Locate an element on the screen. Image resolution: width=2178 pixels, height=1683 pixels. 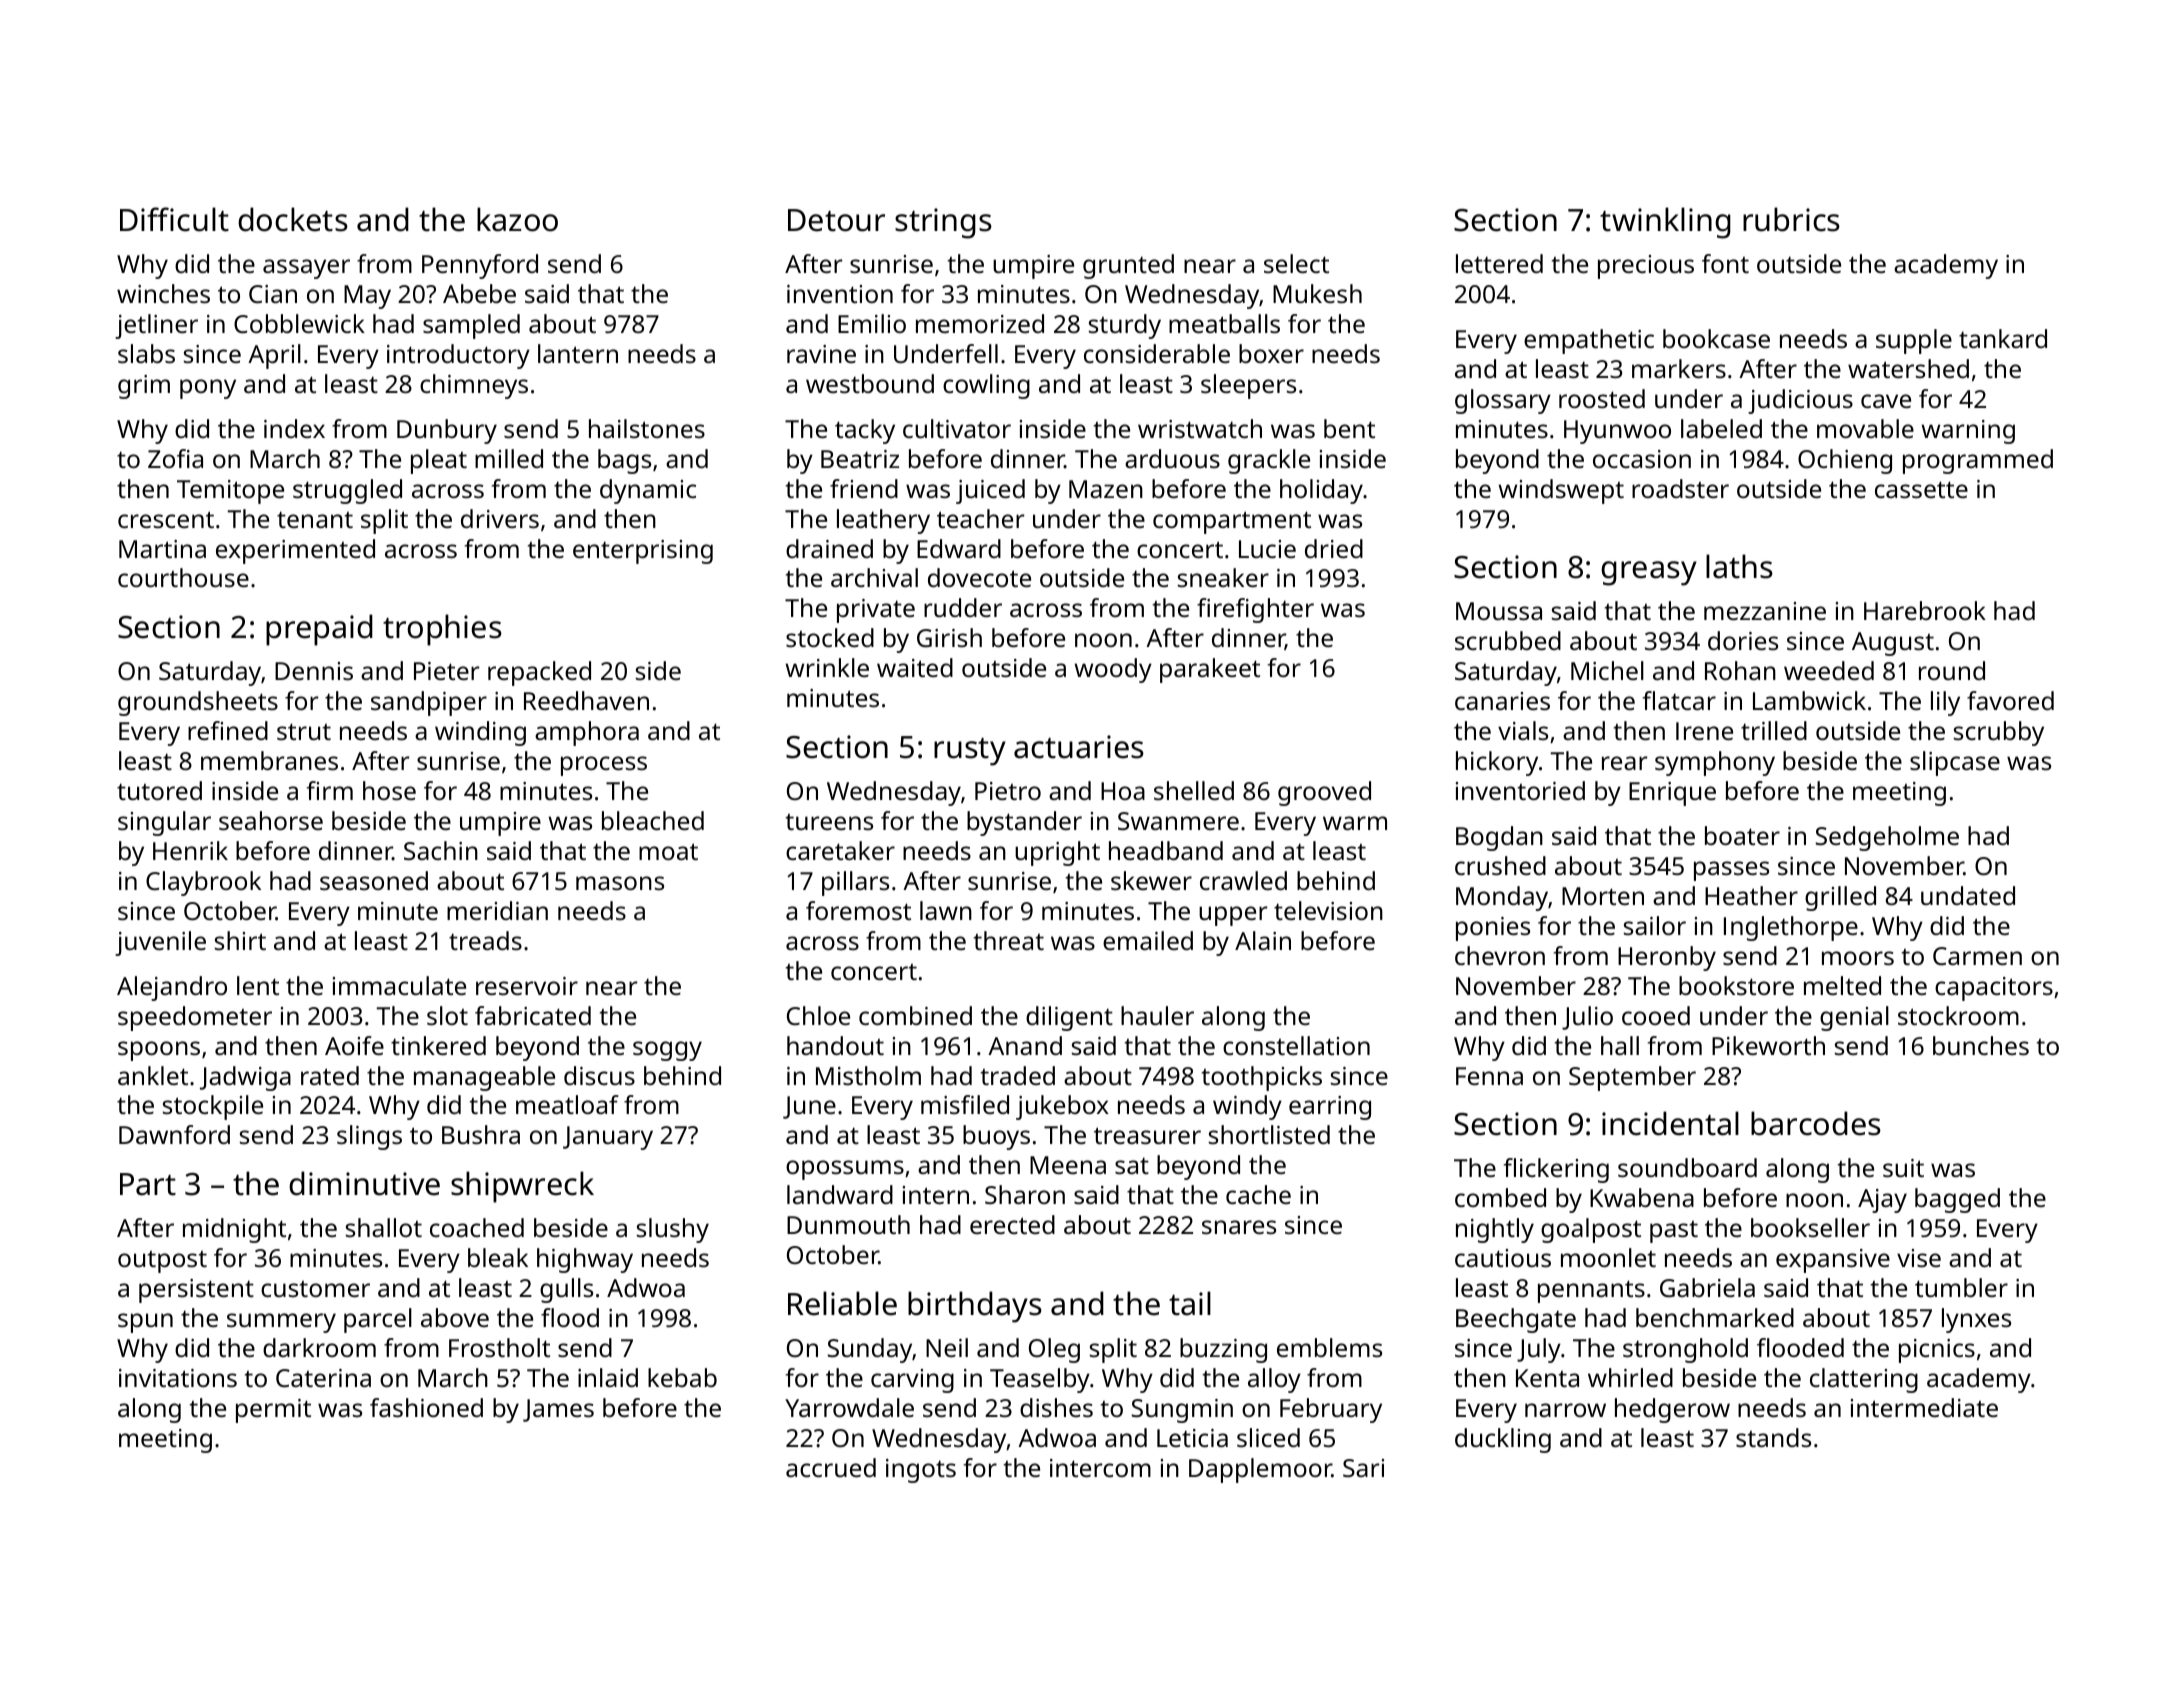
sandpiper is located at coordinates (429, 703).
